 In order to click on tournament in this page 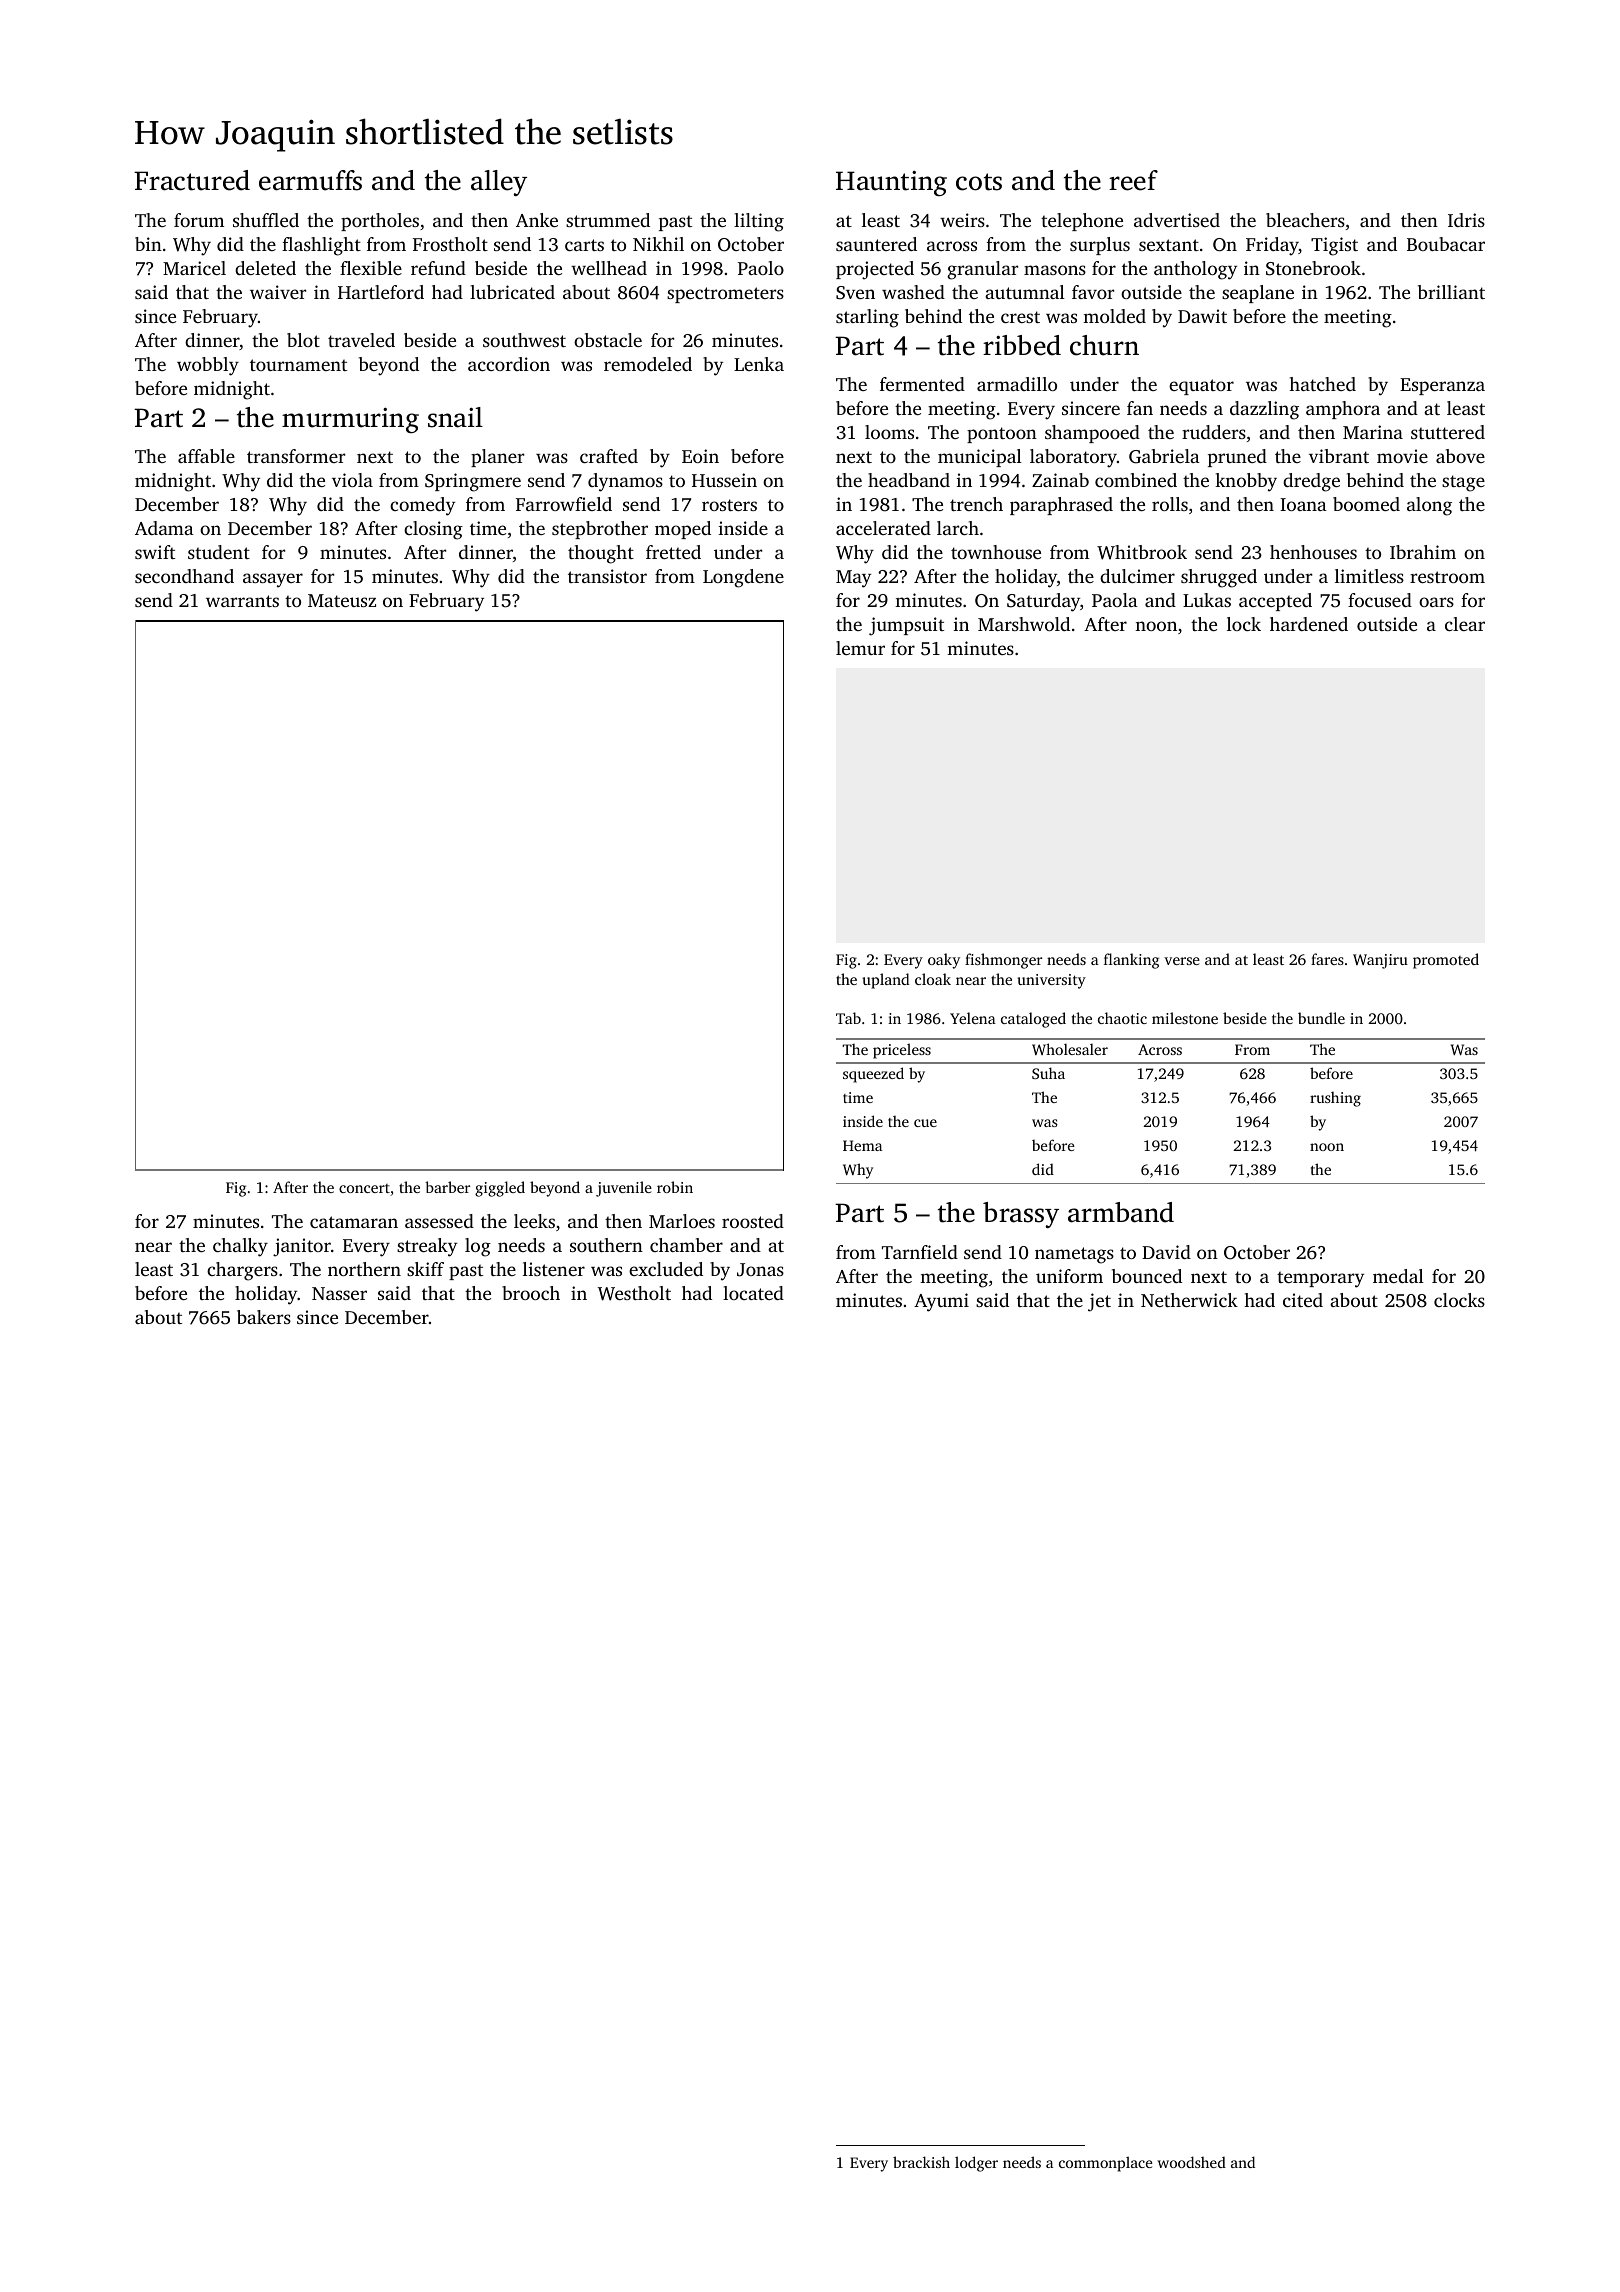, I will do `click(298, 365)`.
